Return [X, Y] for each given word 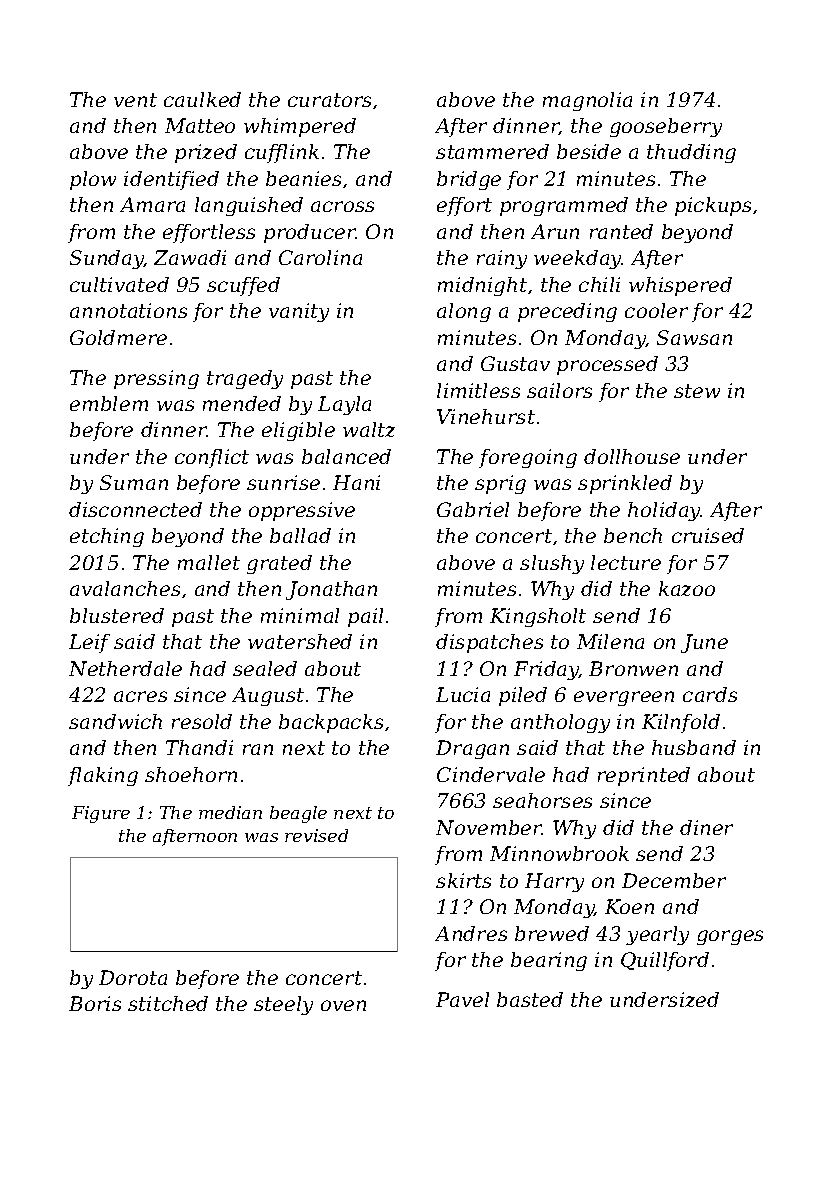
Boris [95, 1003]
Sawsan [694, 337]
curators [329, 100]
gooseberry [666, 127]
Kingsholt [538, 617]
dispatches [489, 643]
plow [93, 180]
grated [279, 564]
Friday [546, 670]
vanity [299, 312]
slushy [552, 564]
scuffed [243, 286]
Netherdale [125, 668]
